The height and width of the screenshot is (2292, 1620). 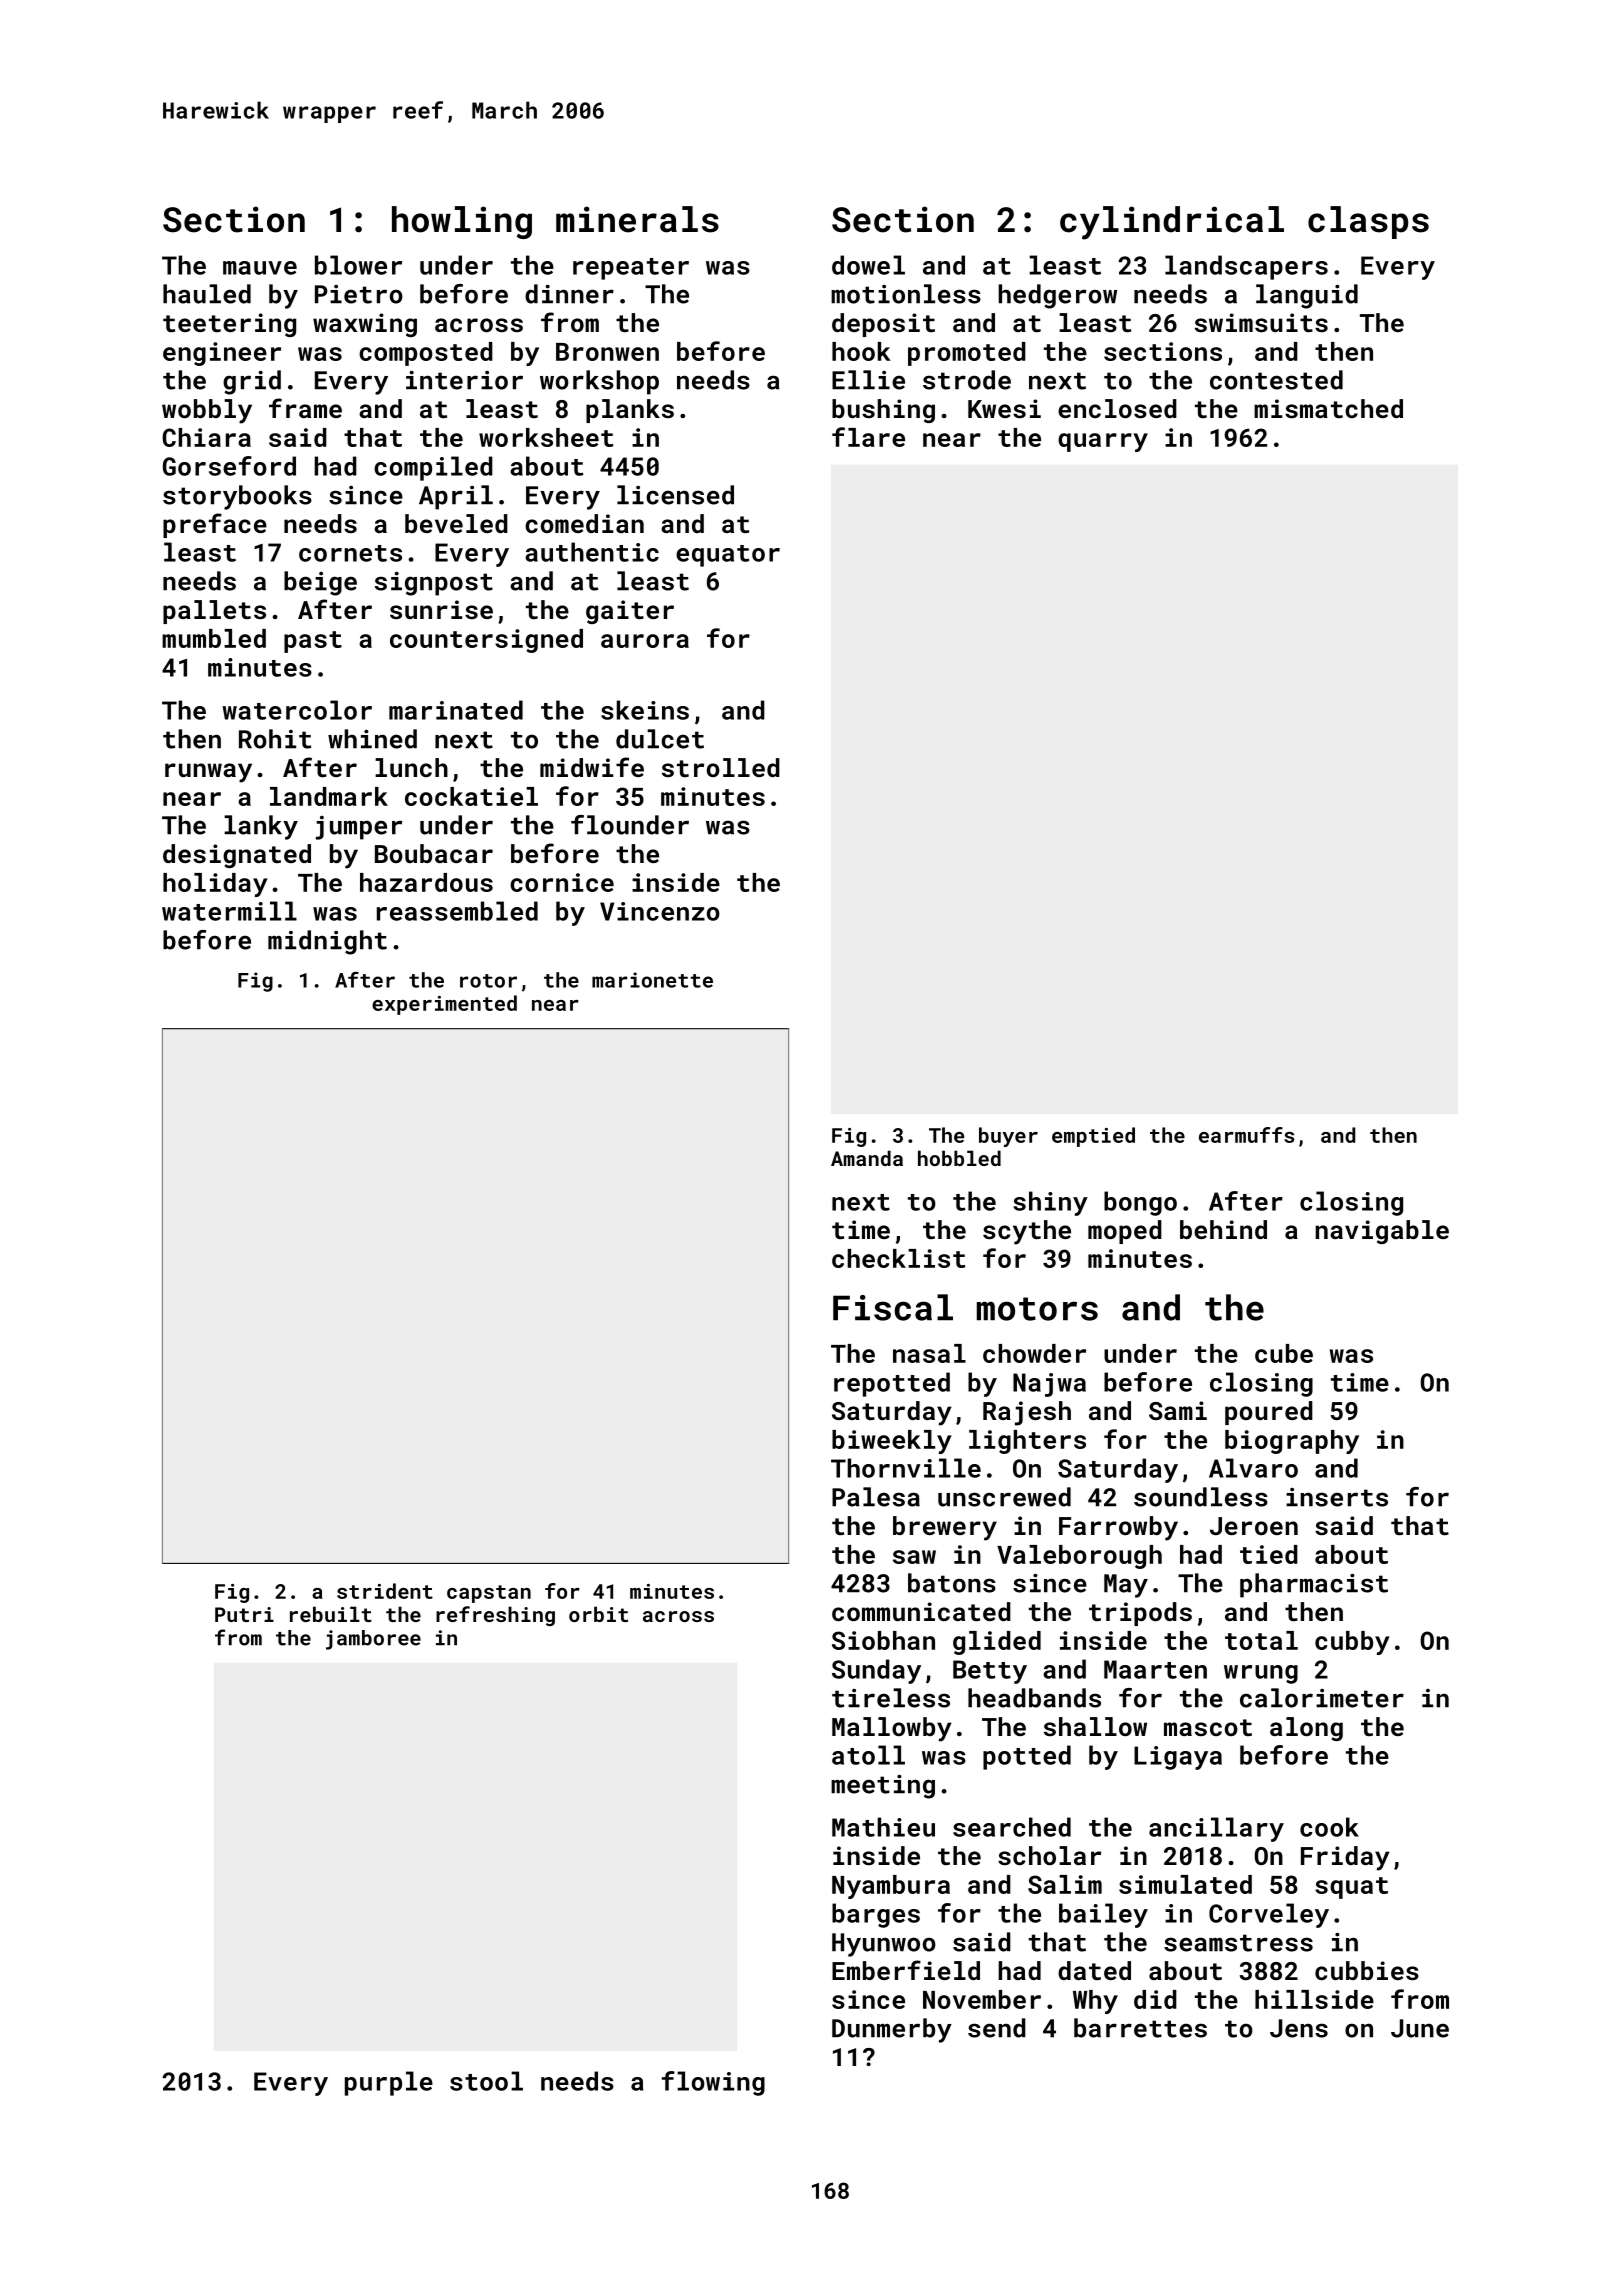 What do you see at coordinates (1216, 1829) in the screenshot?
I see `ancillary` at bounding box center [1216, 1829].
